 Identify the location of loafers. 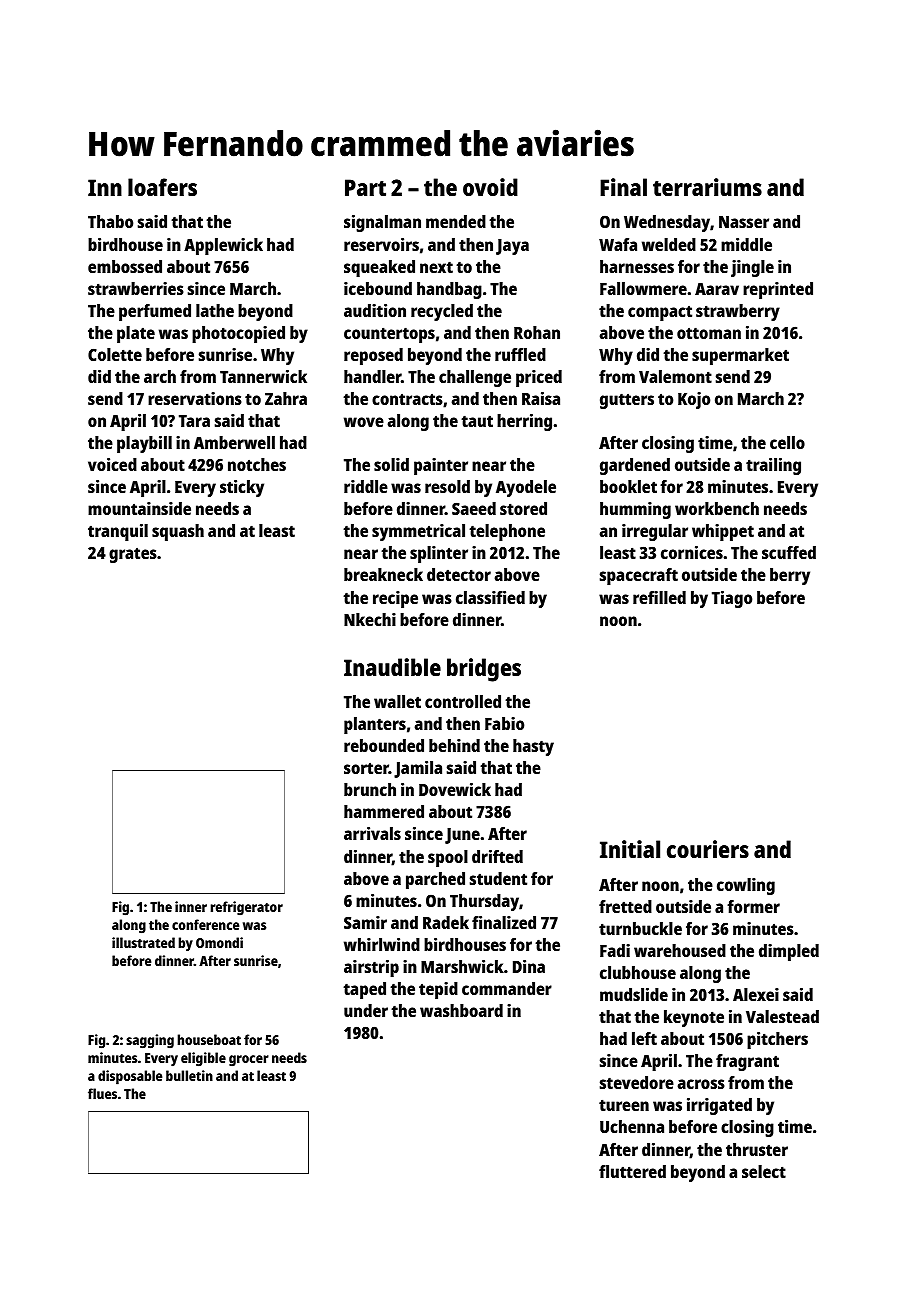
(162, 187).
